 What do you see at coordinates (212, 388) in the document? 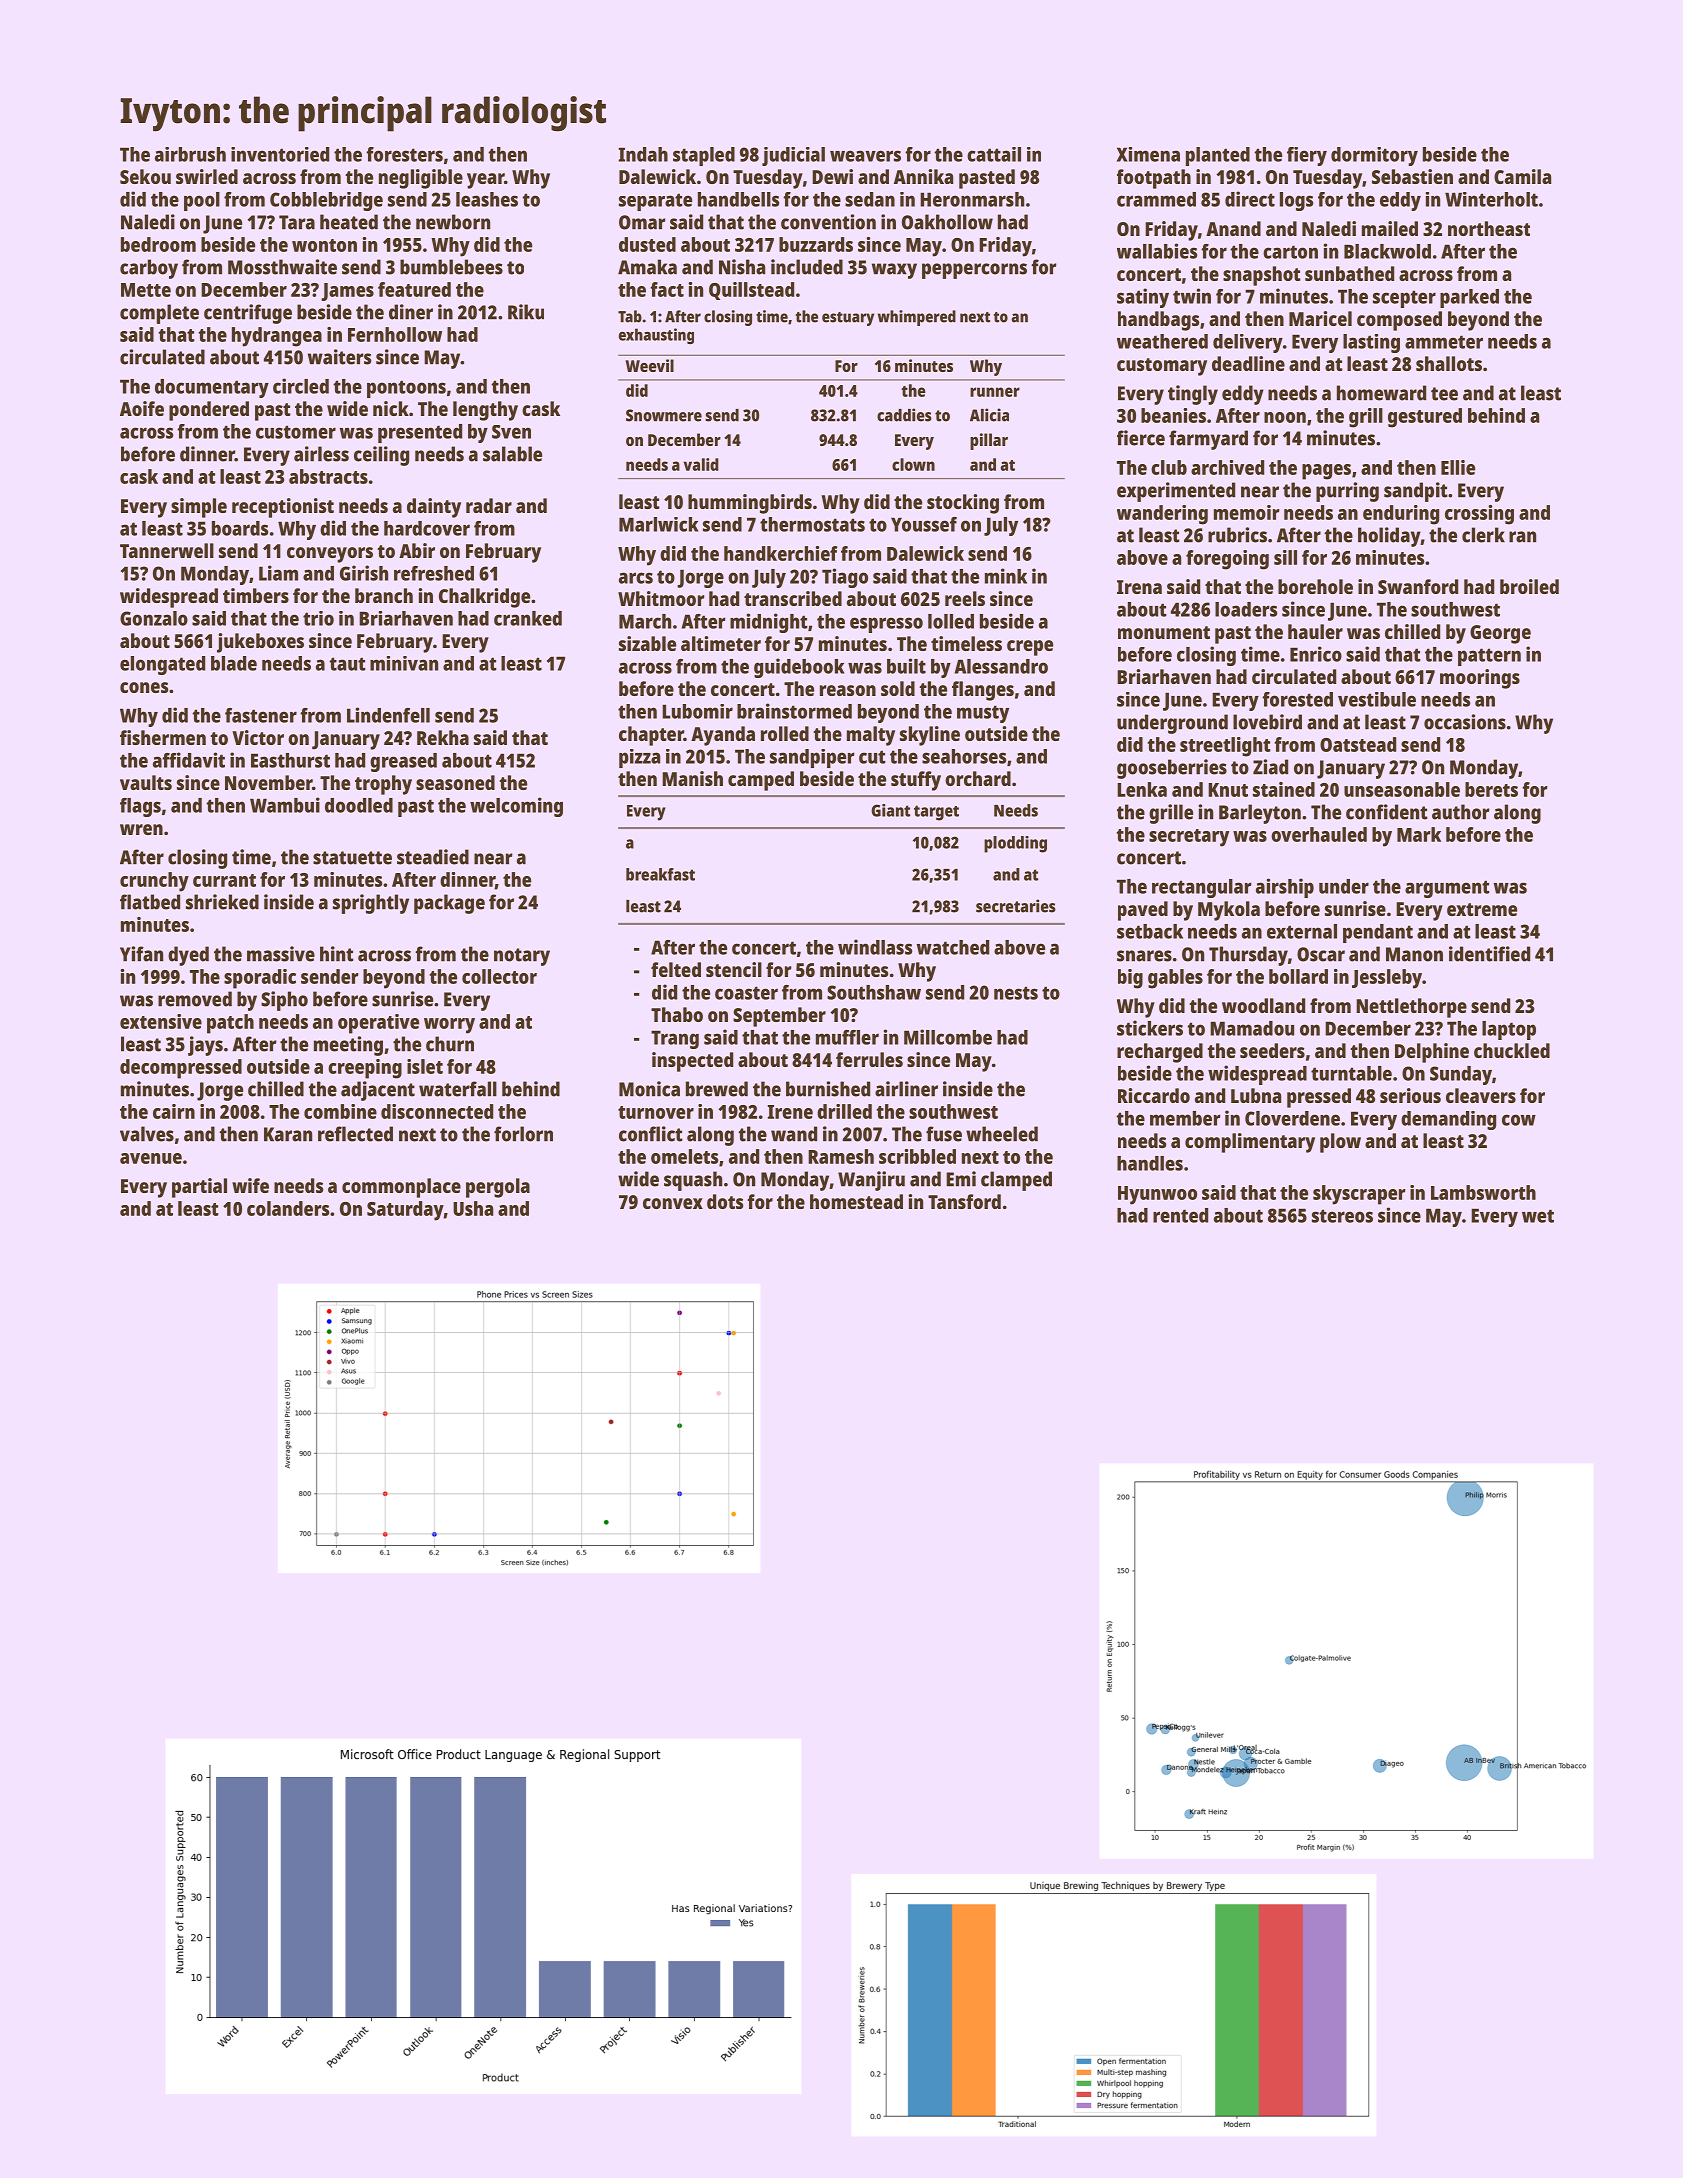
I see `documentary` at bounding box center [212, 388].
